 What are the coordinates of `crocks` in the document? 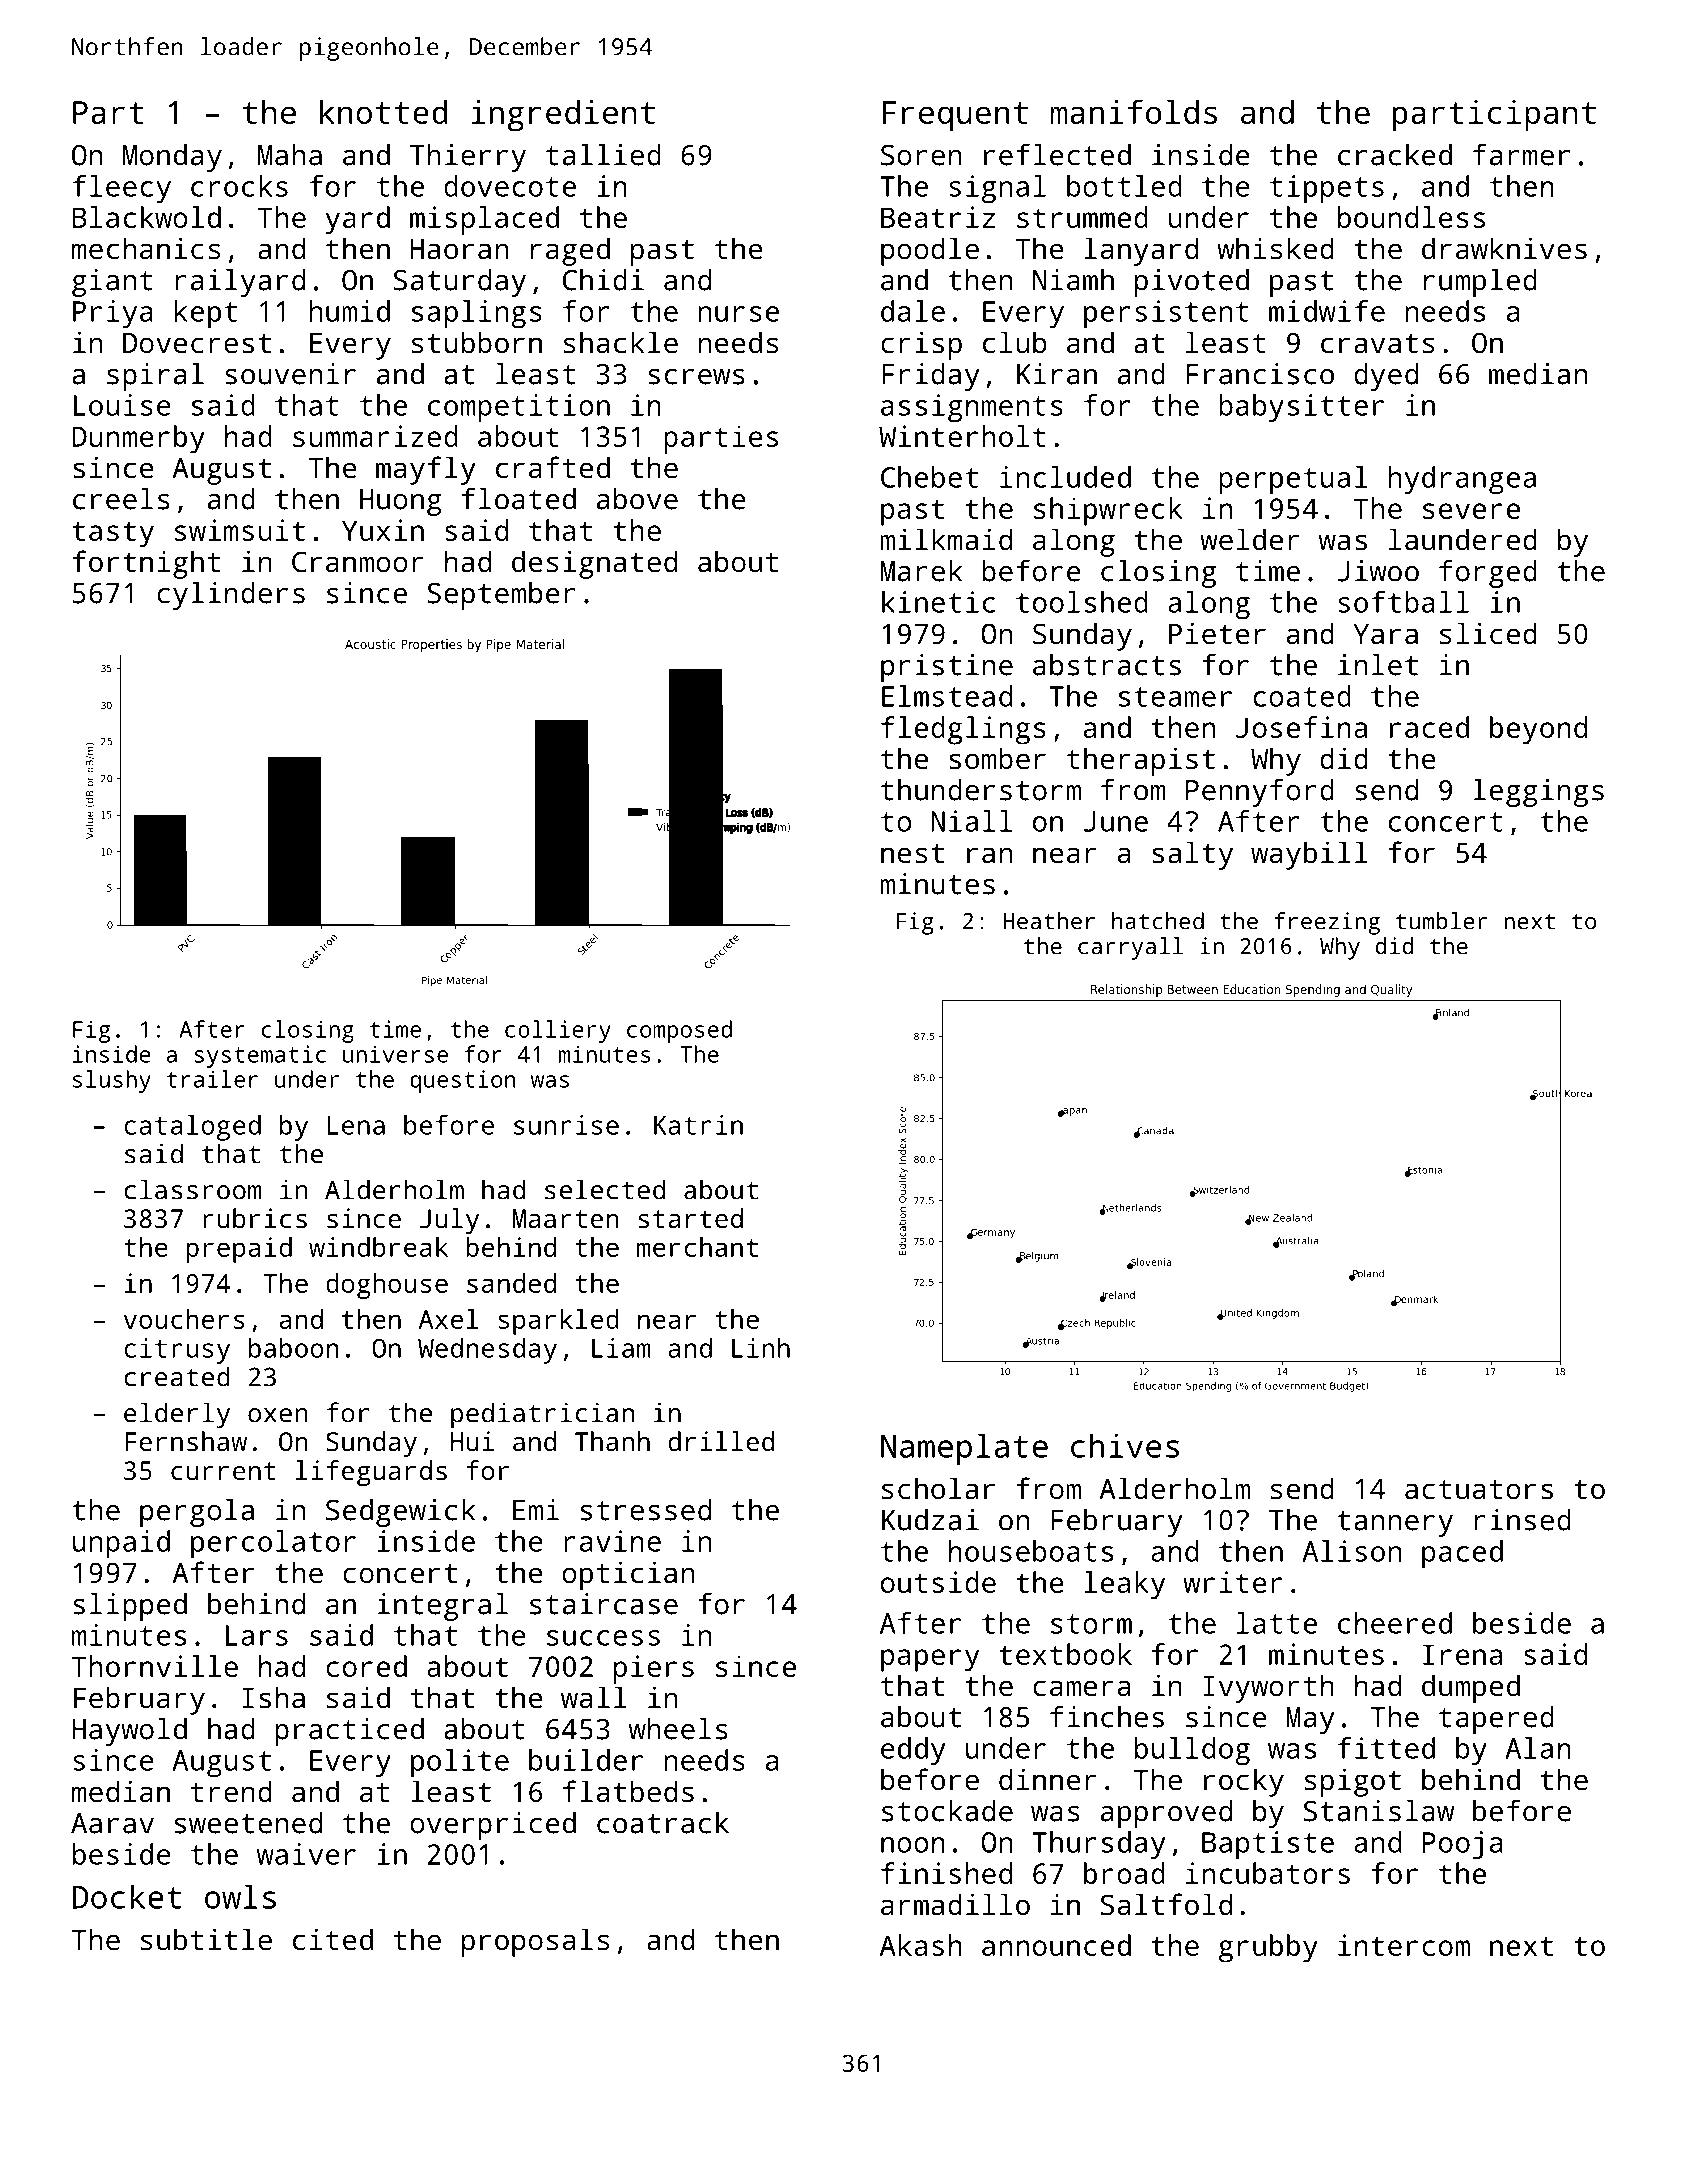 It's located at (239, 186).
